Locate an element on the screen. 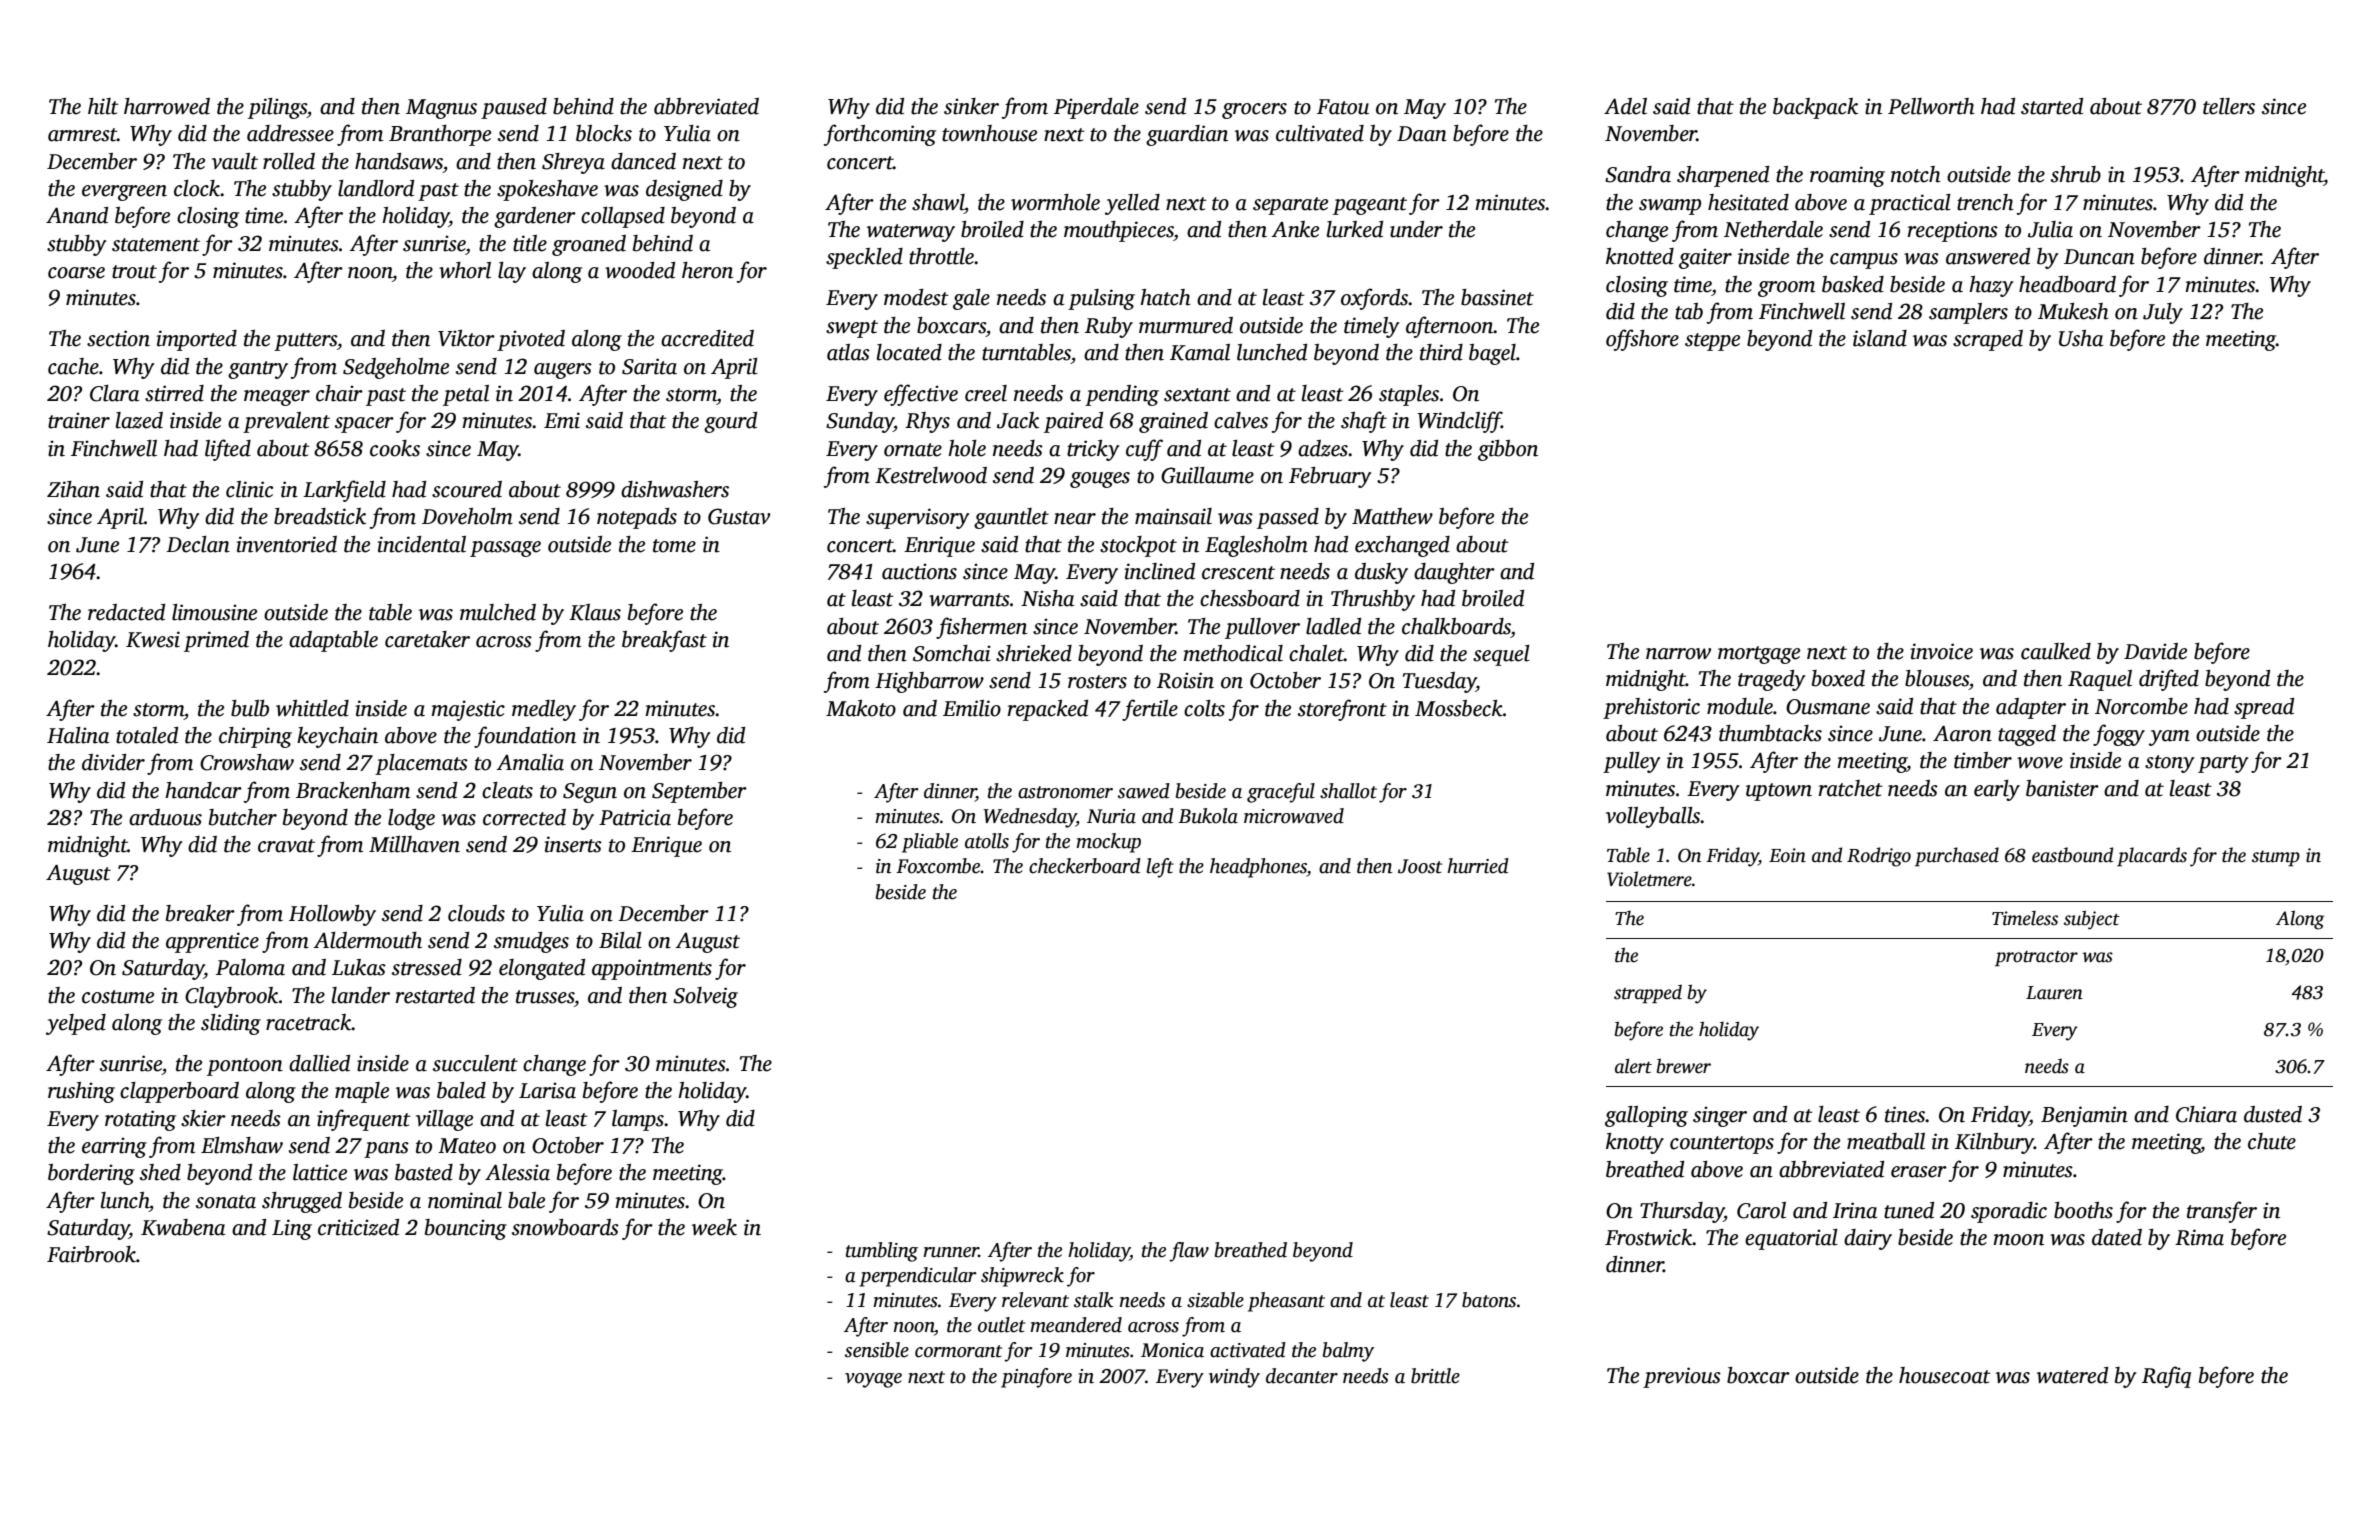  Rima is located at coordinates (2199, 1237).
